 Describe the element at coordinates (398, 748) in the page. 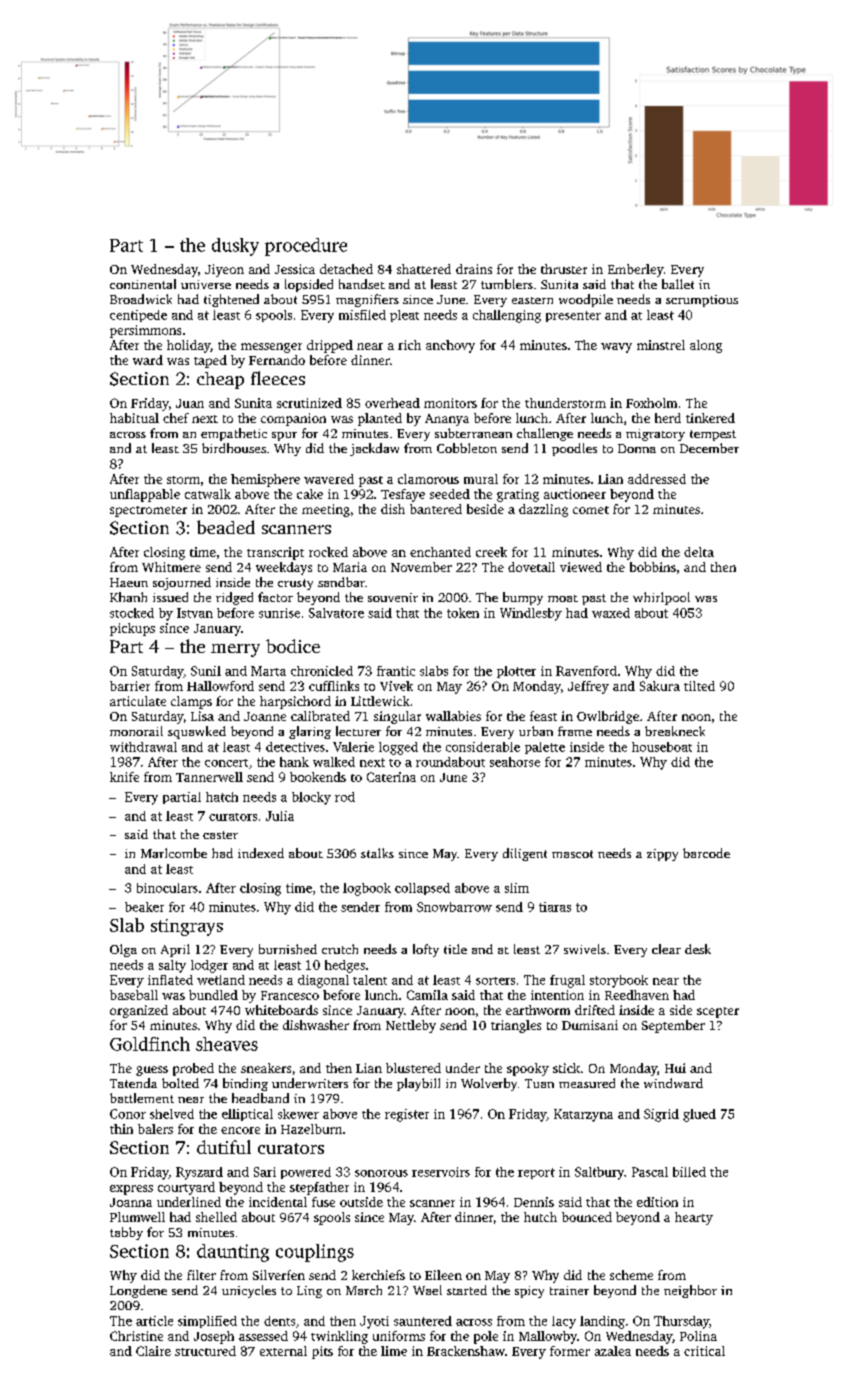

I see `logged` at that location.
